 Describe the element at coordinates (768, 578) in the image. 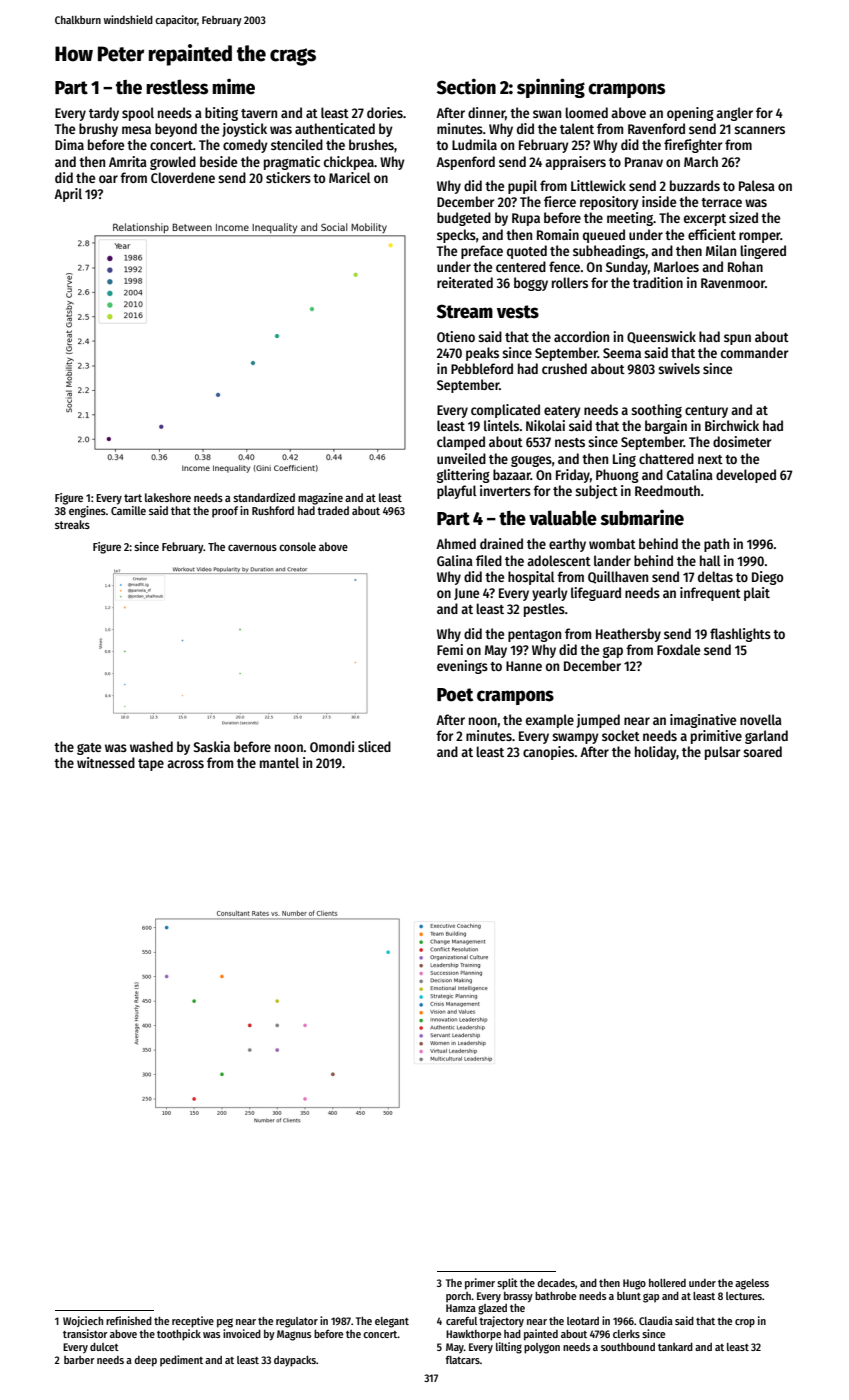

I see `Diego` at that location.
